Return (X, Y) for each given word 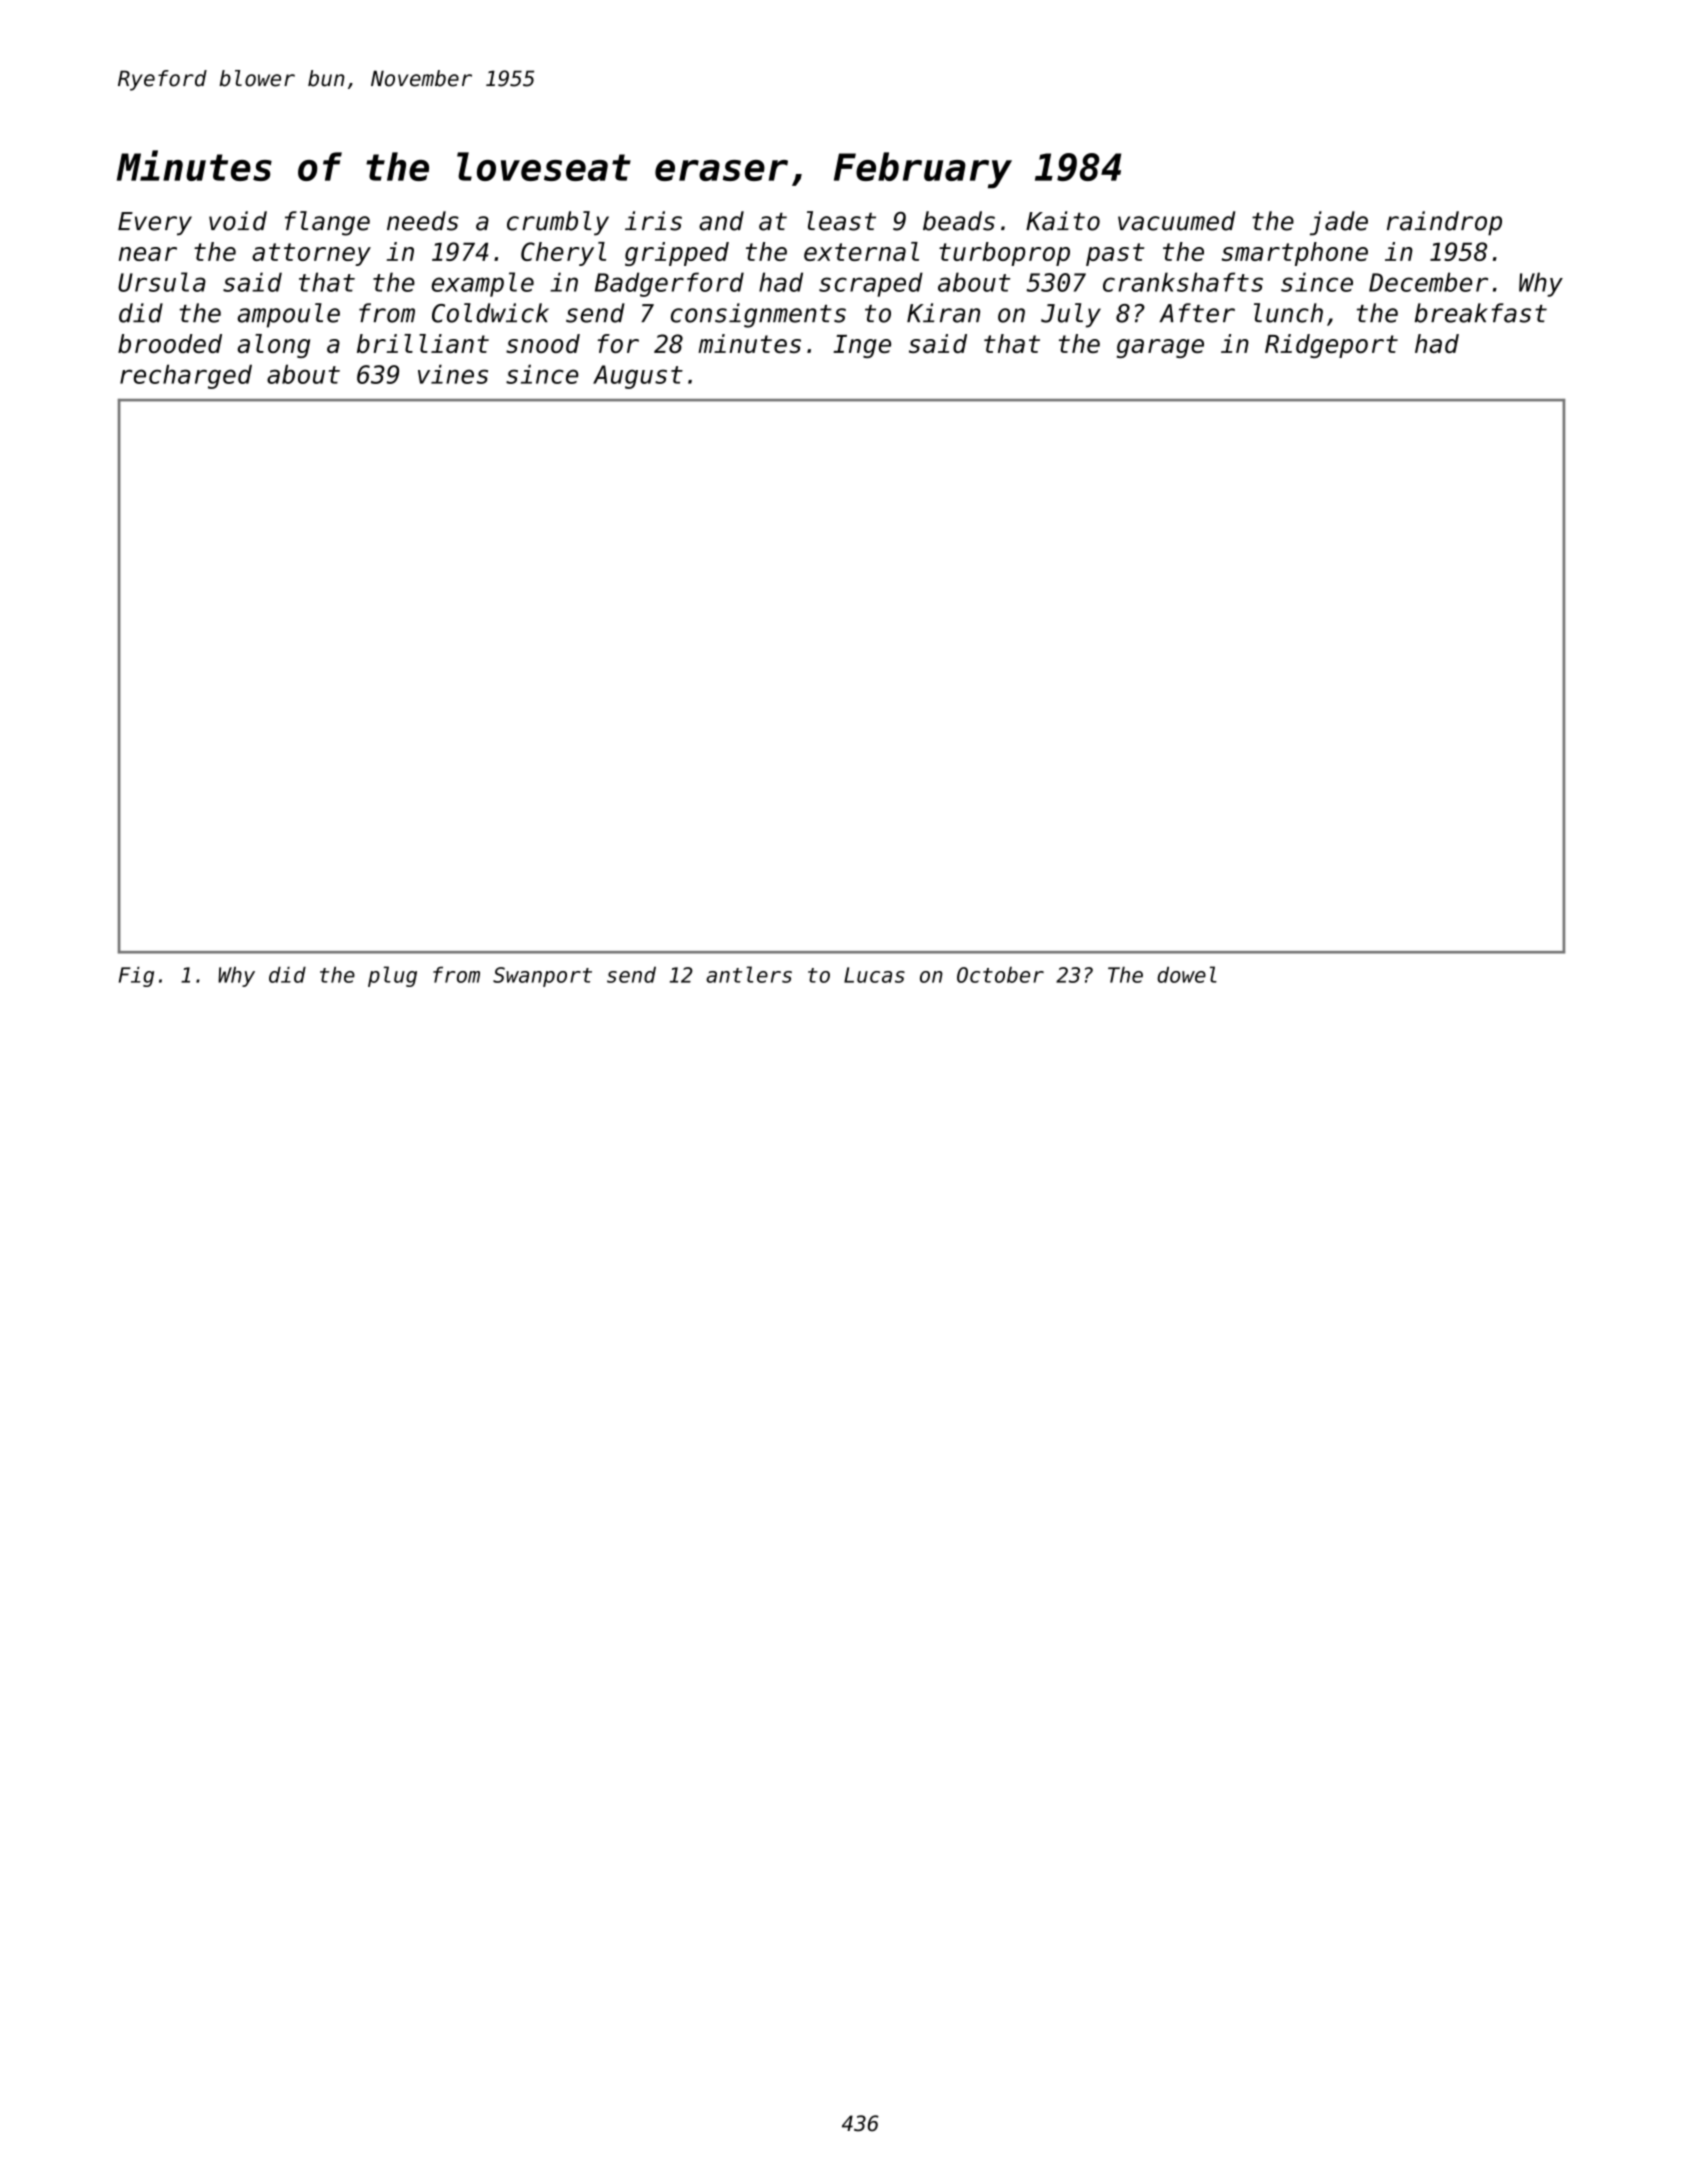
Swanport (542, 977)
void (238, 221)
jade (1339, 223)
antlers (749, 974)
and (721, 221)
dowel (1187, 974)
